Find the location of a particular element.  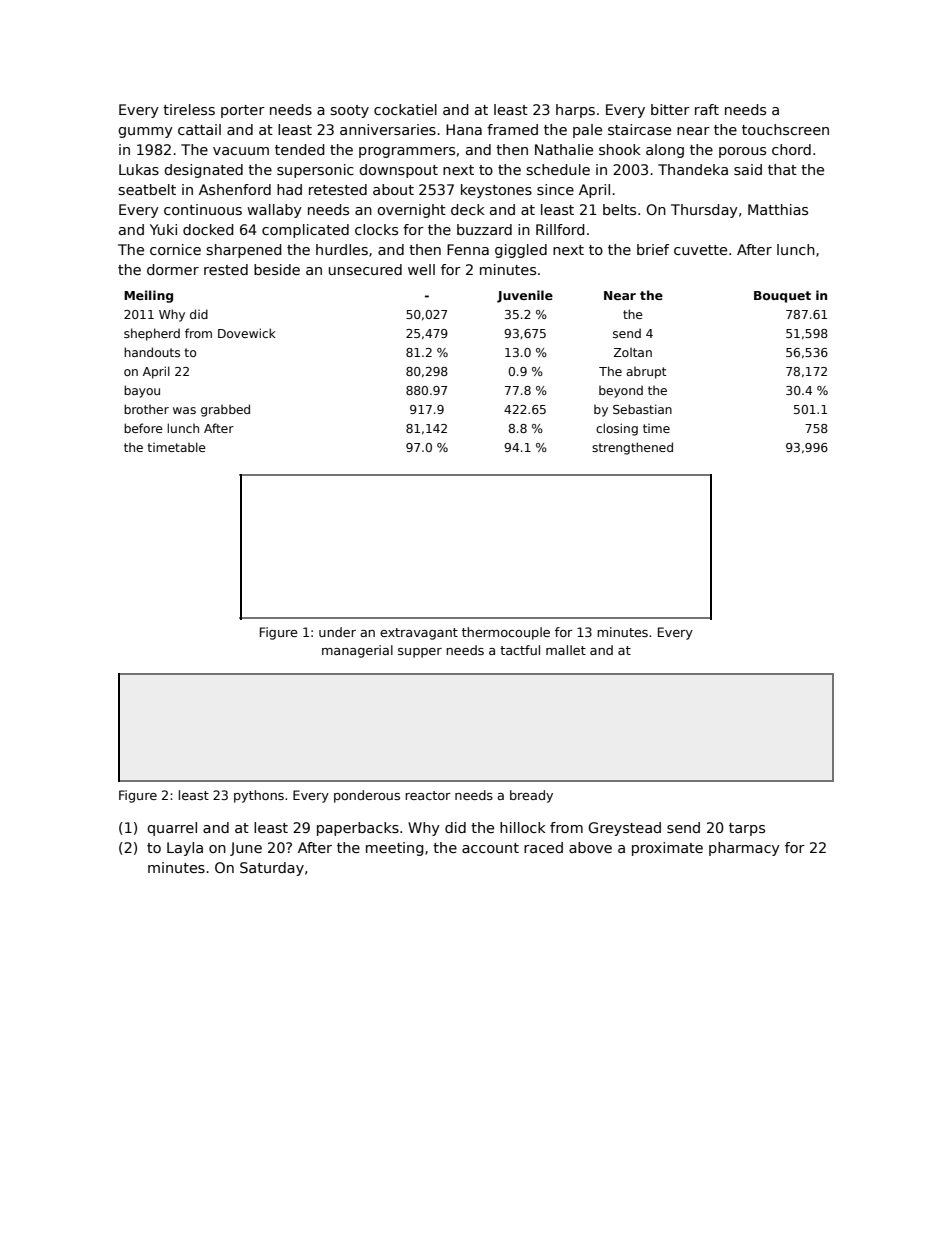

pythons is located at coordinates (259, 796).
